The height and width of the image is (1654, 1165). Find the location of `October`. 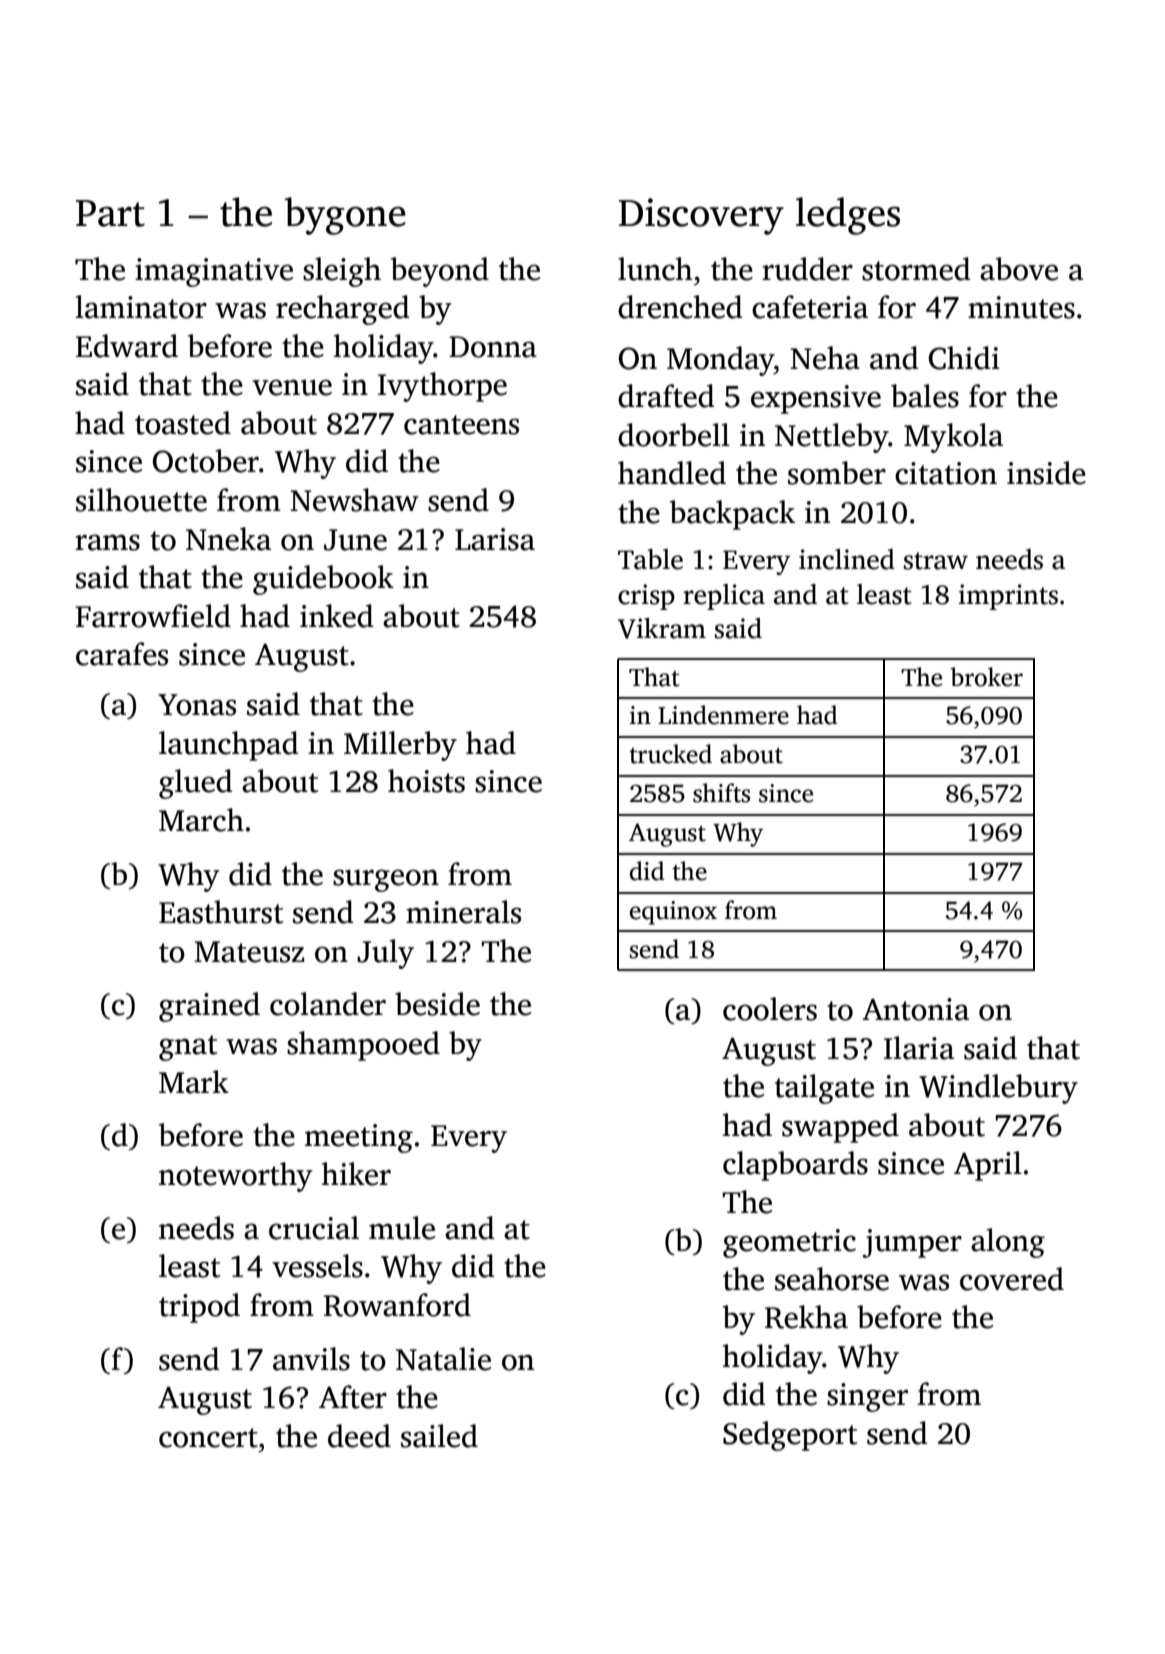

October is located at coordinates (206, 461).
